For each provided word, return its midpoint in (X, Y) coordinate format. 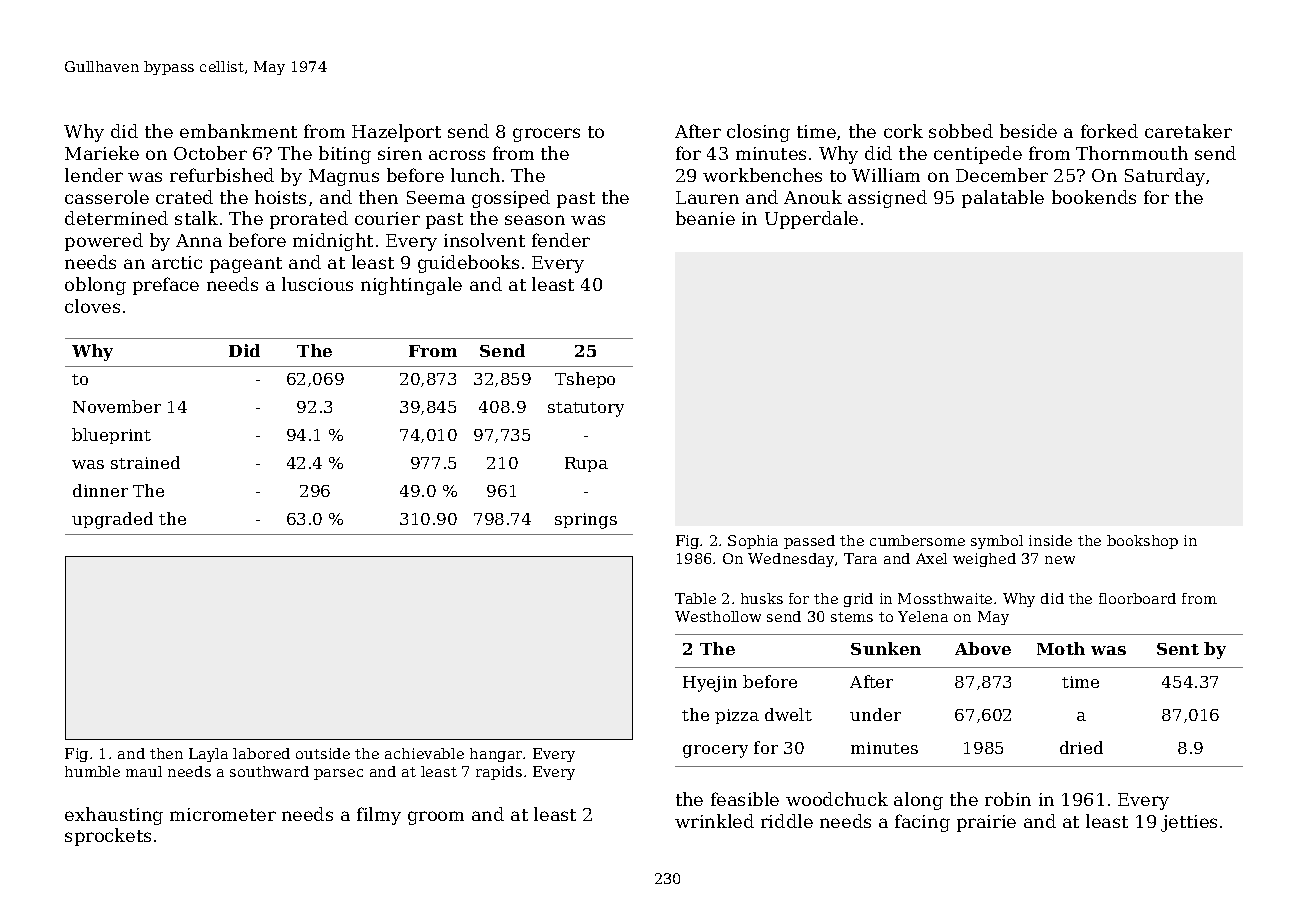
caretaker (1188, 131)
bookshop (1142, 542)
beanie (705, 218)
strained (145, 462)
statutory (586, 409)
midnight (333, 242)
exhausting (114, 816)
